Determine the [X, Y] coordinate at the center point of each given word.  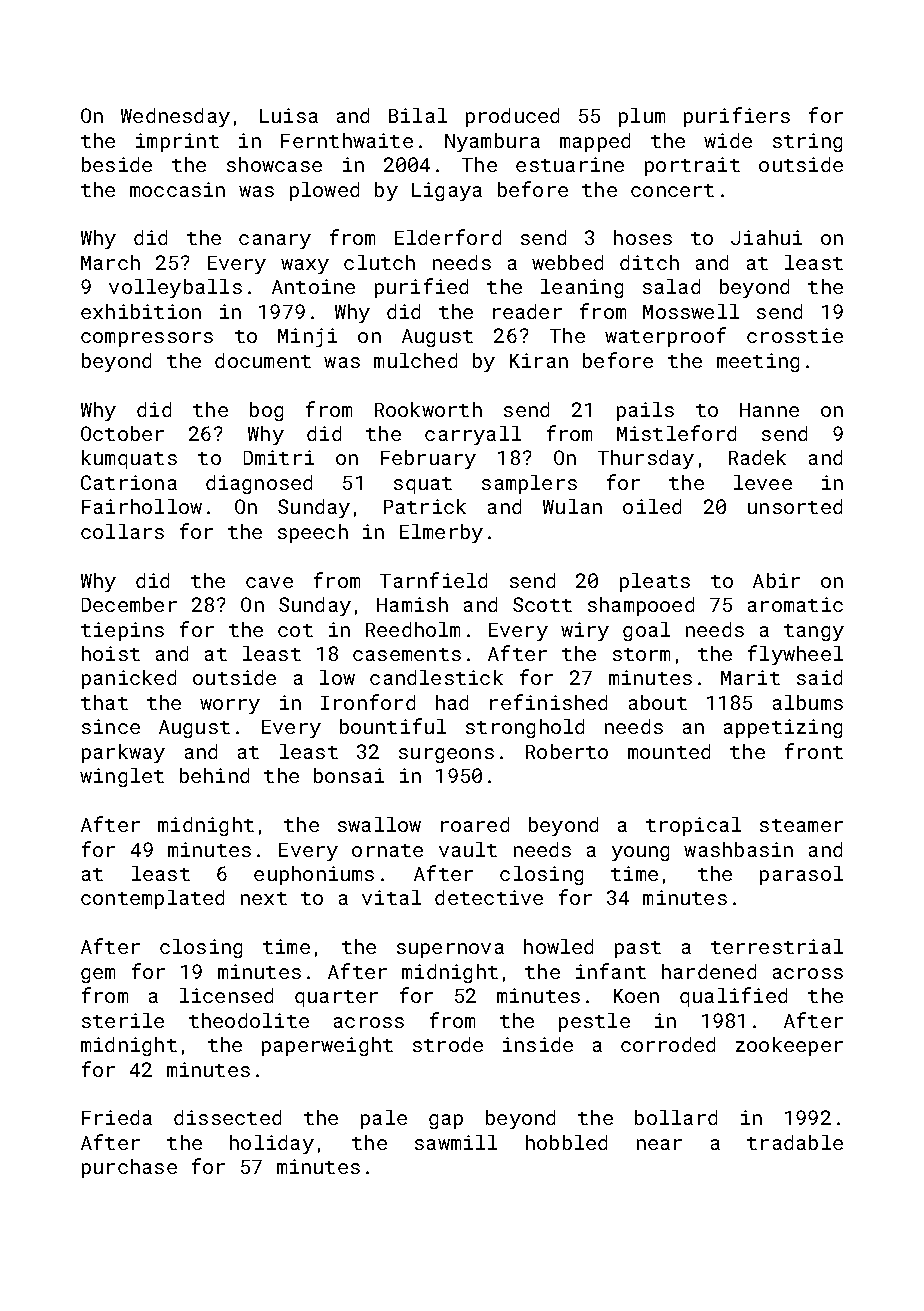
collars [122, 531]
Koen [636, 996]
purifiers [737, 117]
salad [671, 286]
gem [98, 975]
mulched [415, 360]
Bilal [418, 115]
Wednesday [175, 117]
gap [446, 1121]
